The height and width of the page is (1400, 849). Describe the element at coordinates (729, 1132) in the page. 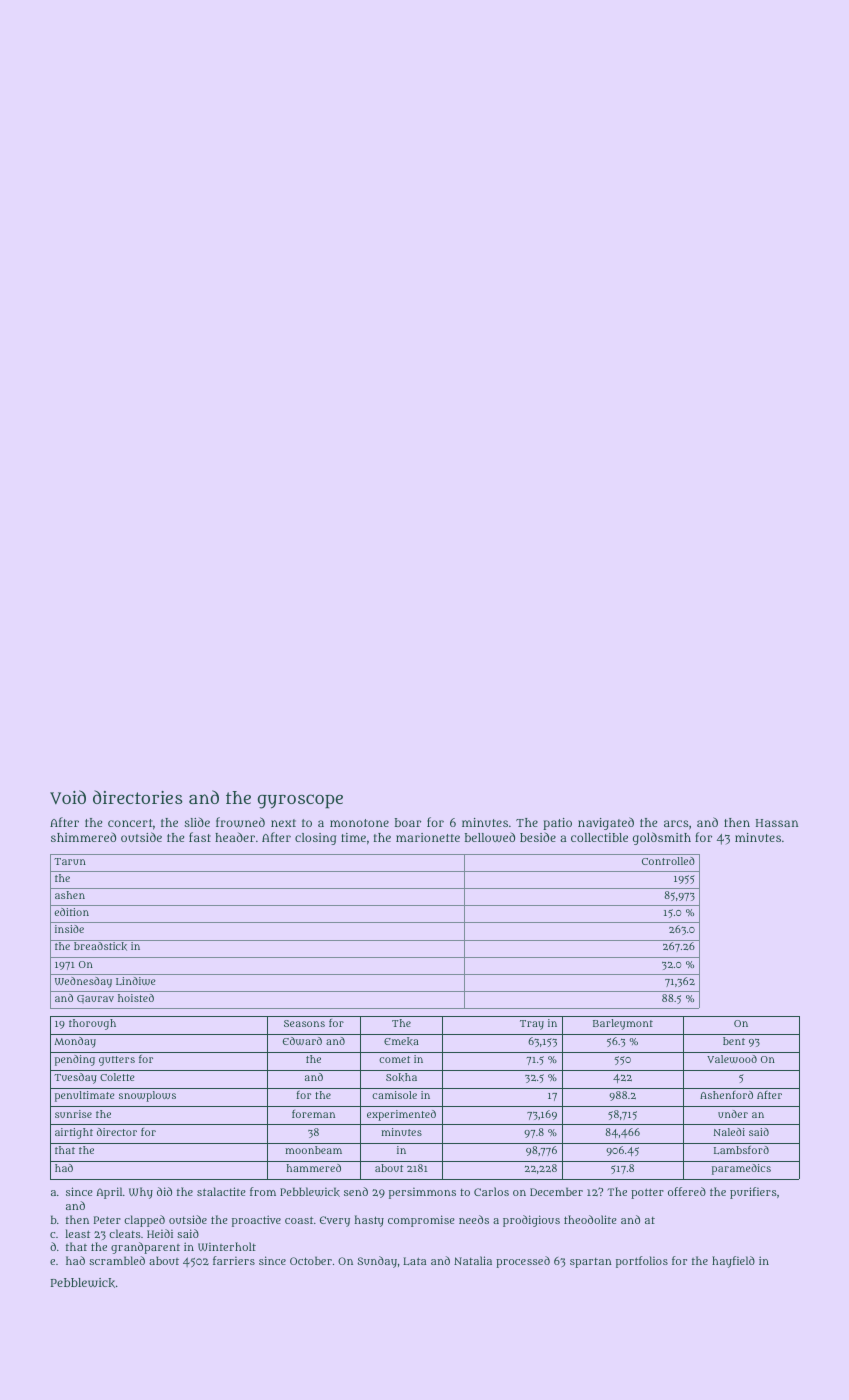

I see `Naledi` at that location.
